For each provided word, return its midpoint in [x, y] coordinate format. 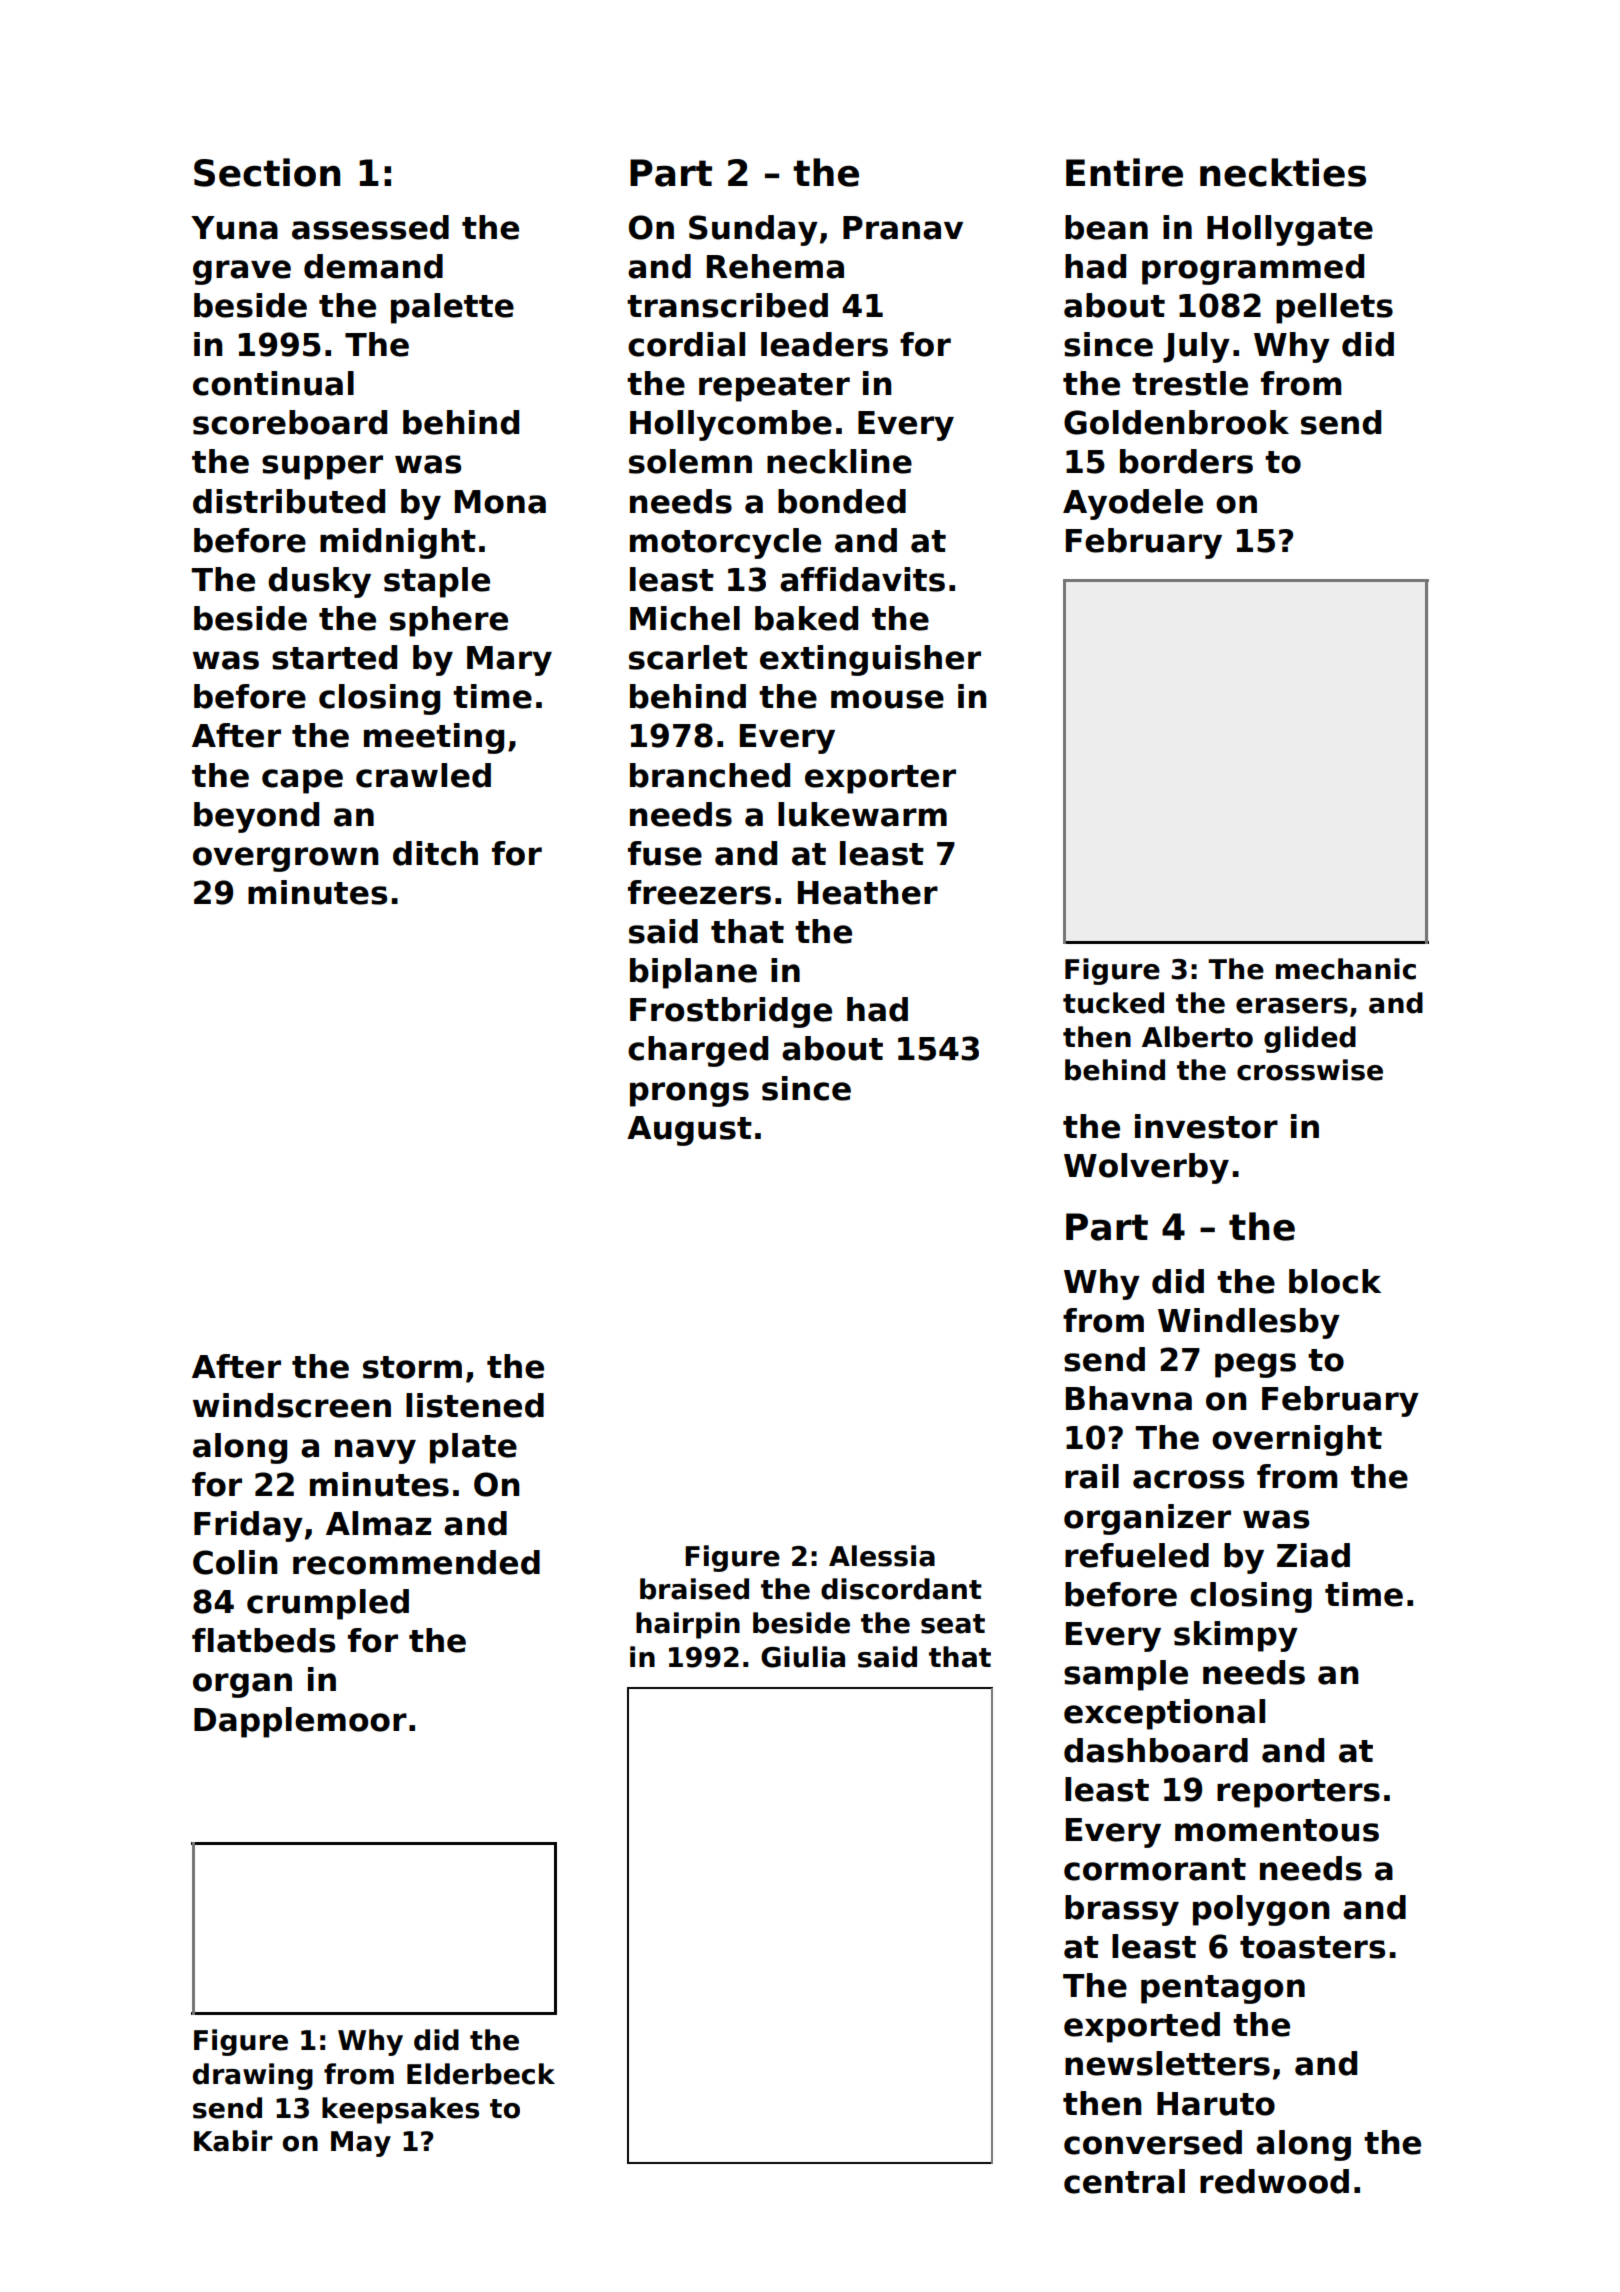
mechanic [1346, 969]
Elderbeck [481, 2074]
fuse [665, 853]
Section [267, 172]
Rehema [775, 266]
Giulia [803, 1657]
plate [473, 1448]
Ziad [1313, 1555]
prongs [689, 1094]
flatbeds [263, 1640]
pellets [1334, 308]
